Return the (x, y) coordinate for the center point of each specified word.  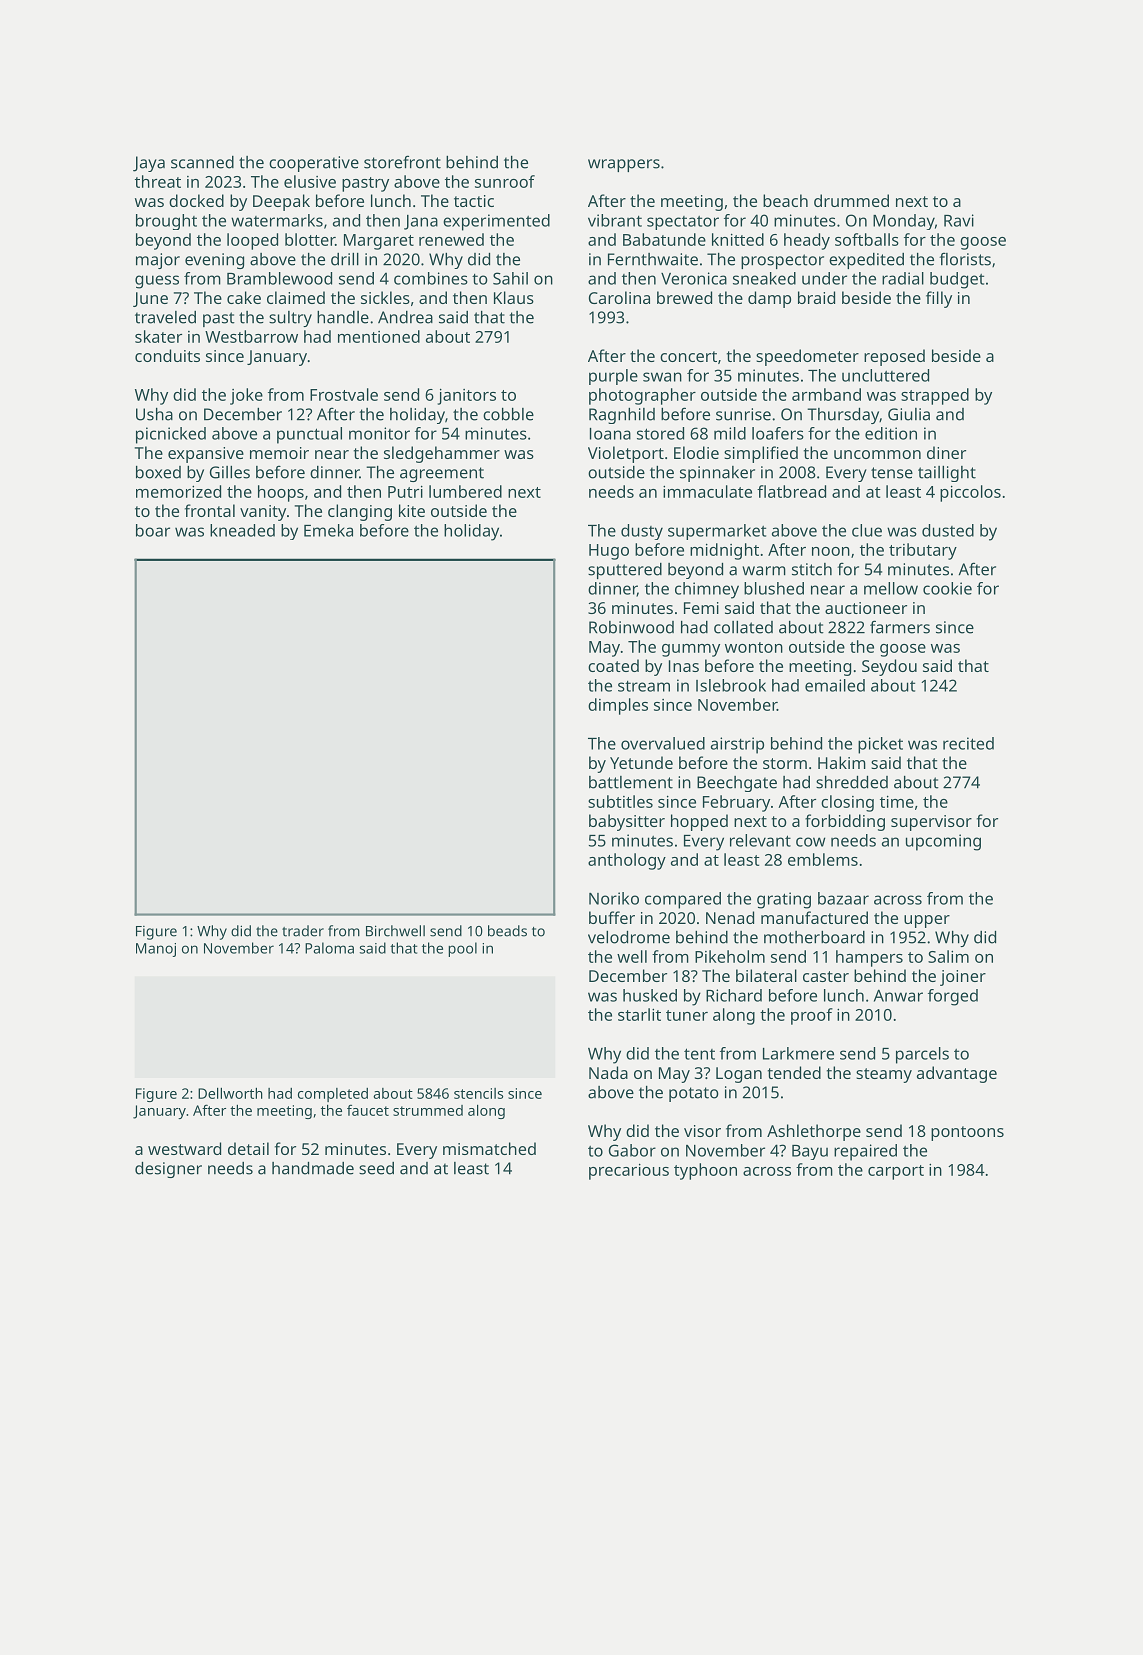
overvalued (663, 743)
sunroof (505, 181)
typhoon (705, 1171)
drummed (851, 200)
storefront (402, 162)
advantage (957, 1074)
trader (303, 931)
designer (168, 1170)
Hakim (842, 762)
